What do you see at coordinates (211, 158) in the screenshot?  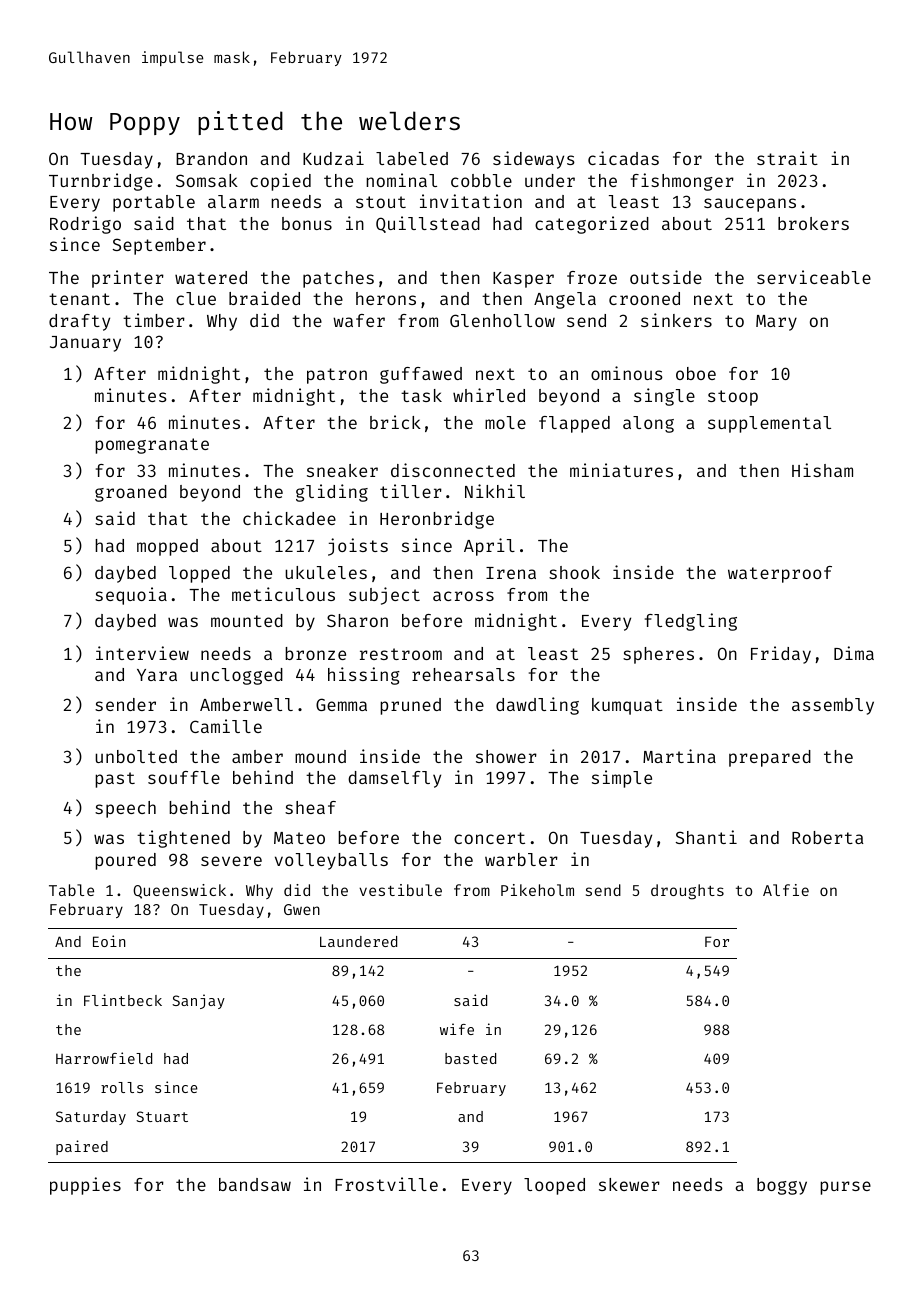 I see `Brandon` at bounding box center [211, 158].
